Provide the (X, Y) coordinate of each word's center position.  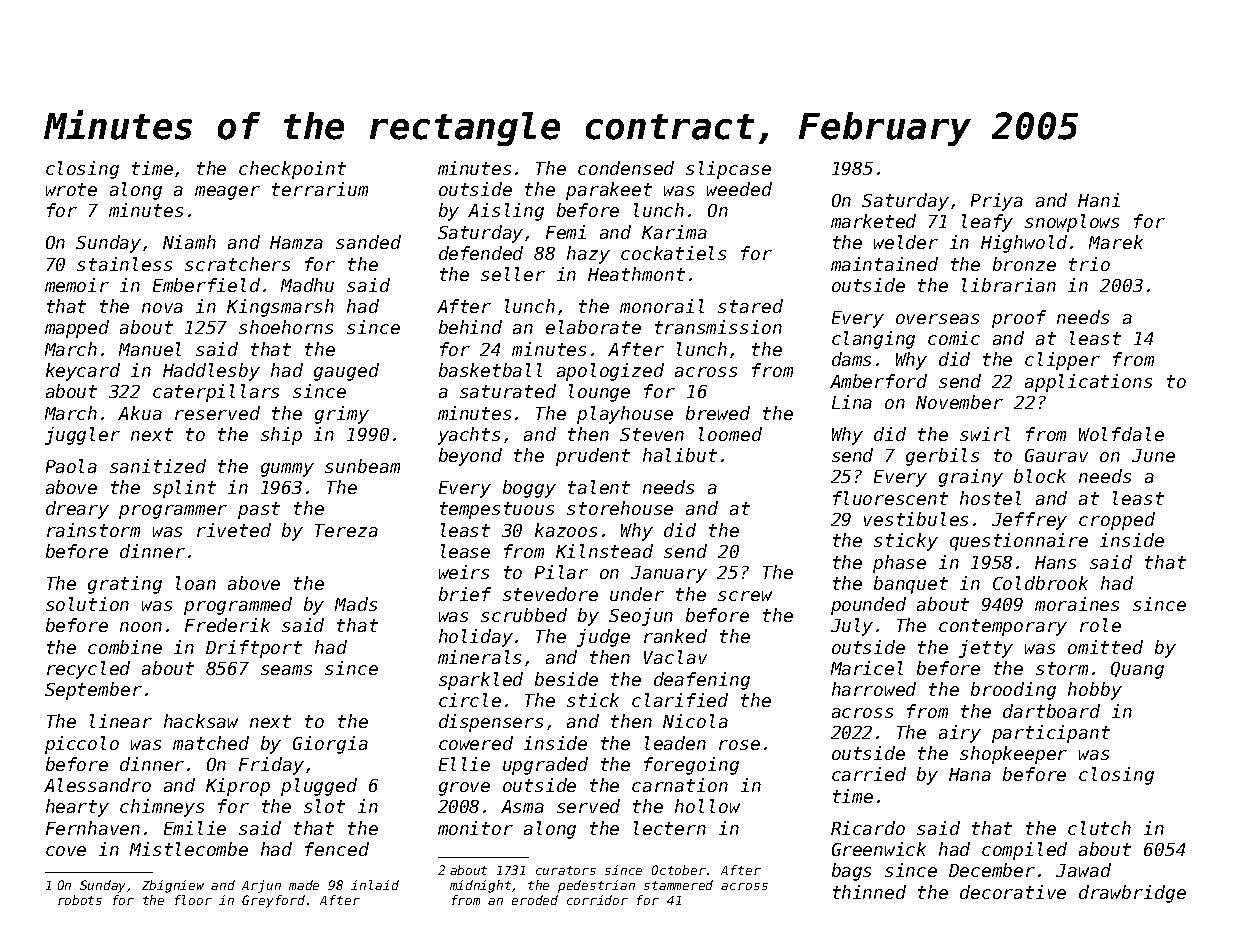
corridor (597, 900)
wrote (71, 189)
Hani (1099, 200)
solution (87, 604)
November (959, 402)
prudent (593, 457)
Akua (140, 413)
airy (960, 734)
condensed (626, 168)
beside (566, 679)
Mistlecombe (189, 849)
